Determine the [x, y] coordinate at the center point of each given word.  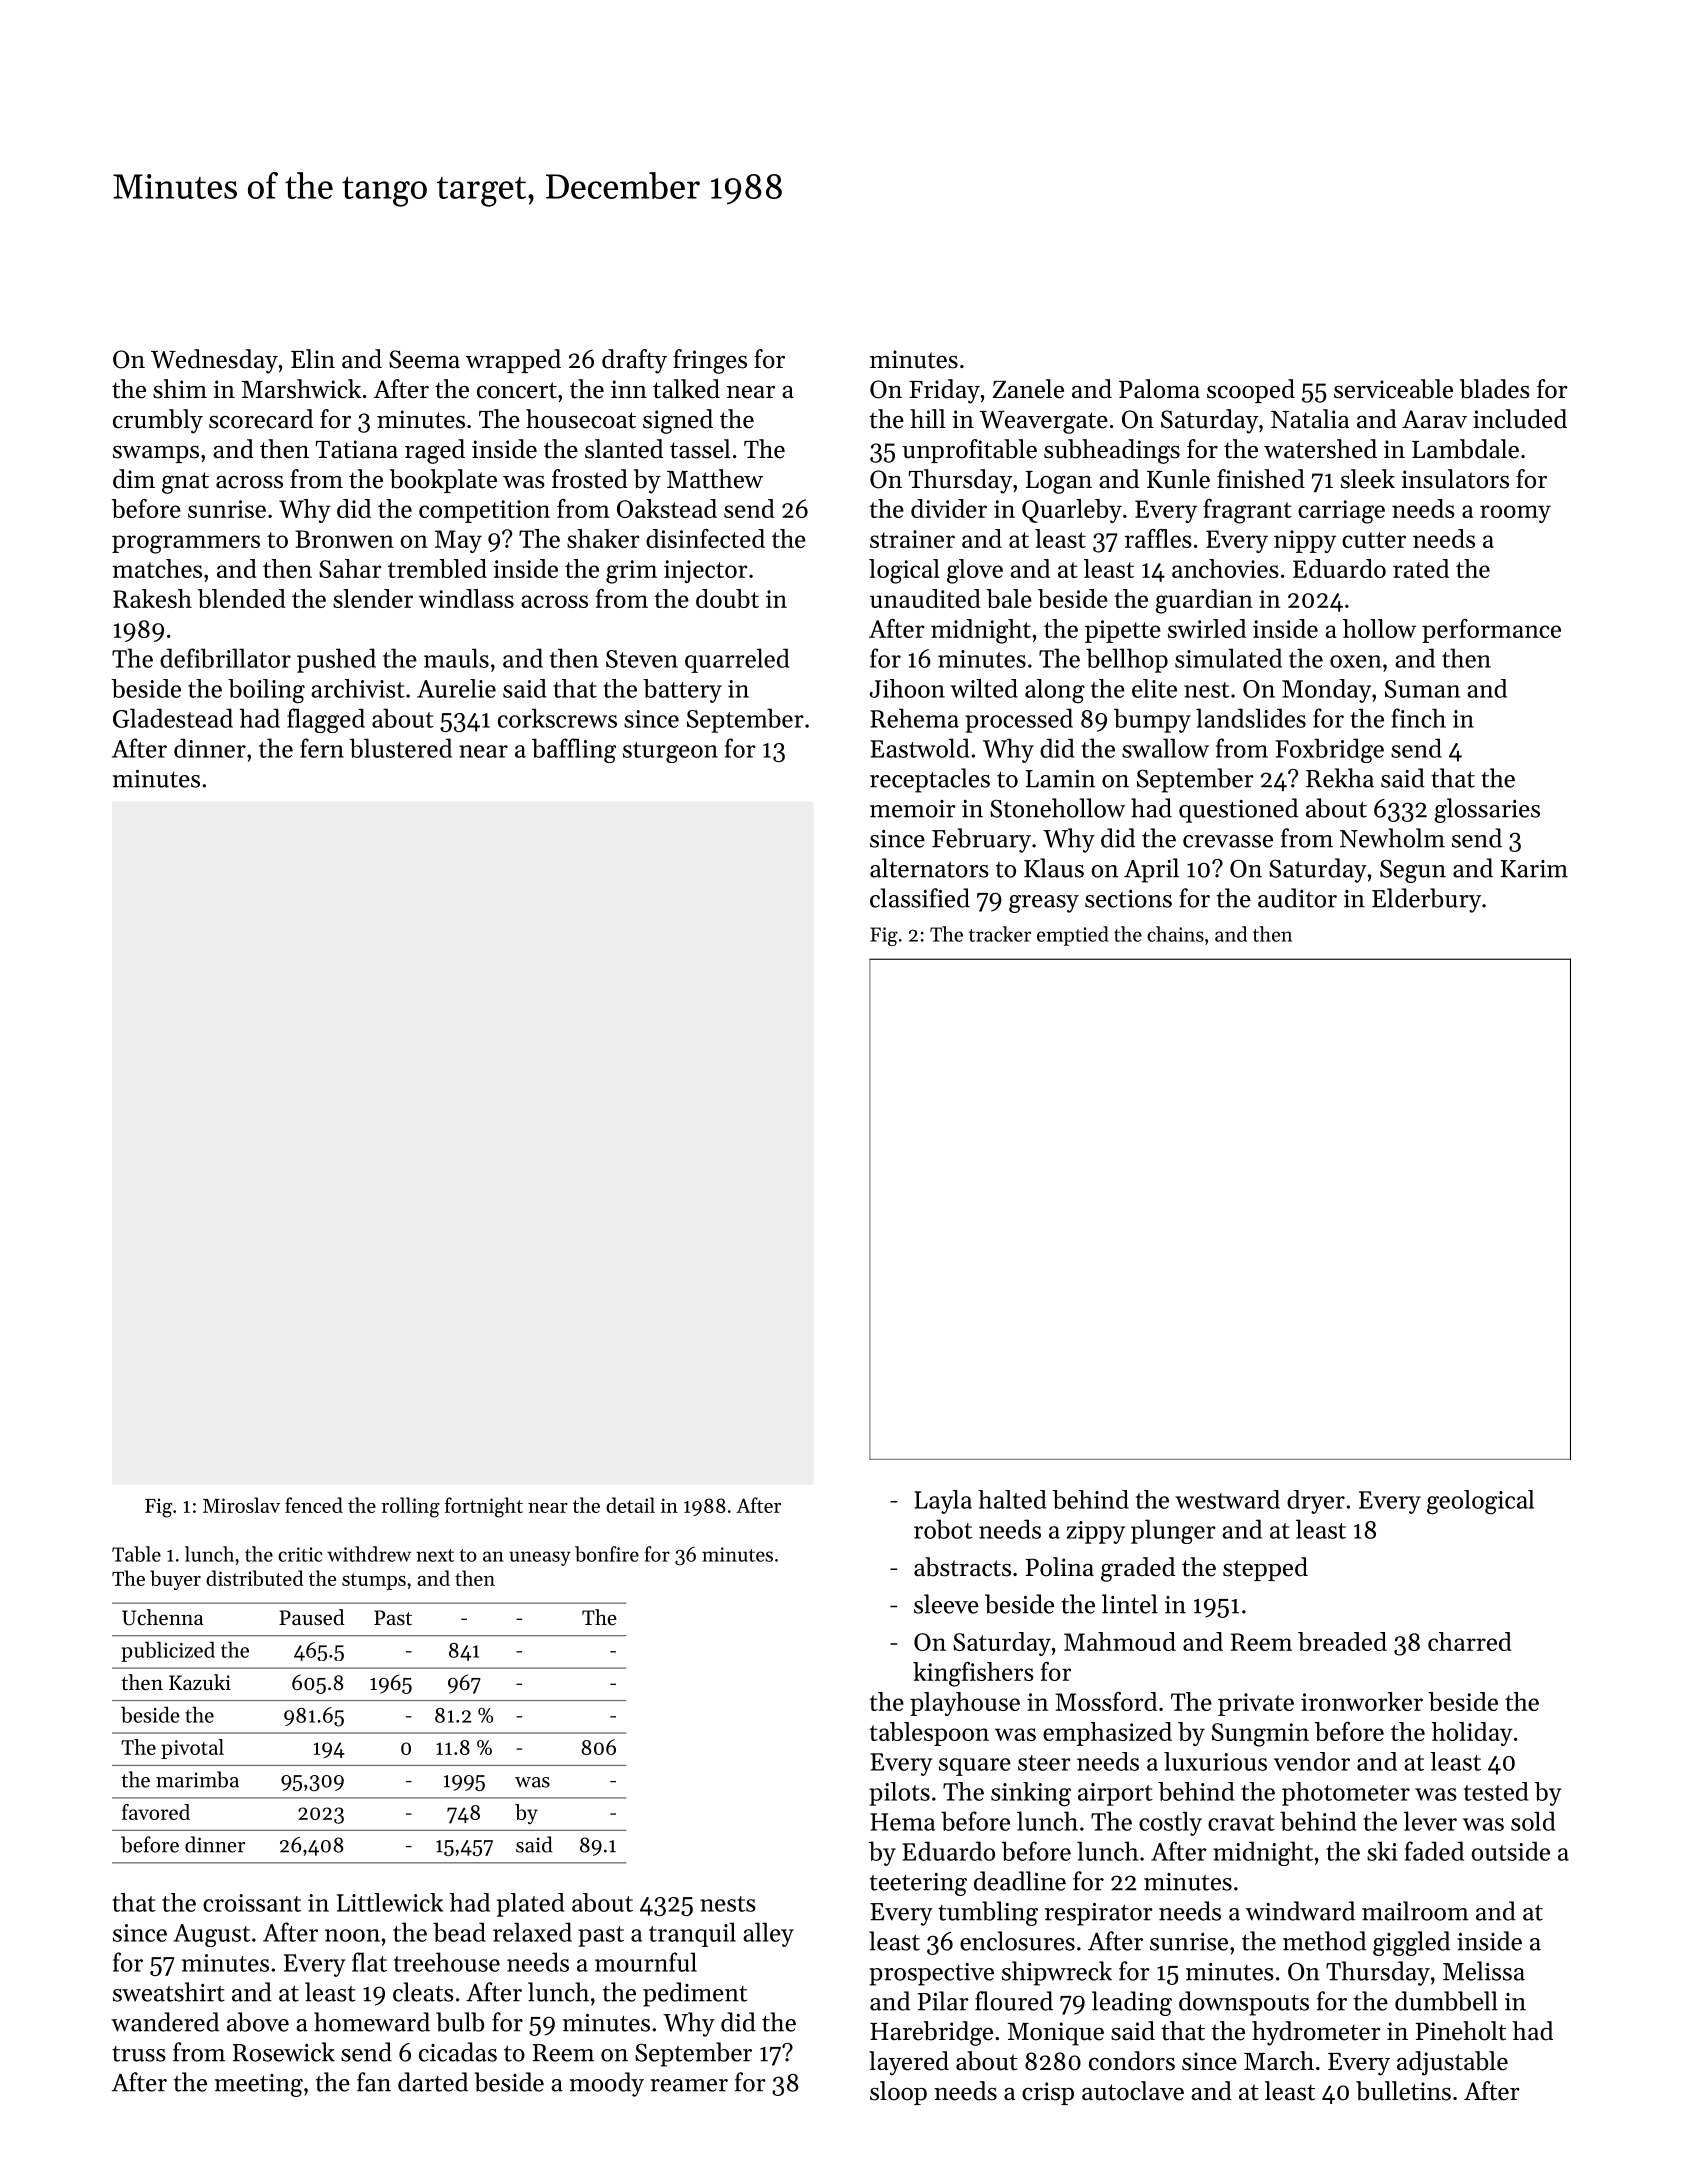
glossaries [1487, 810]
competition [484, 511]
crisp [1048, 2093]
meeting [259, 2085]
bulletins [1403, 2091]
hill [928, 418]
